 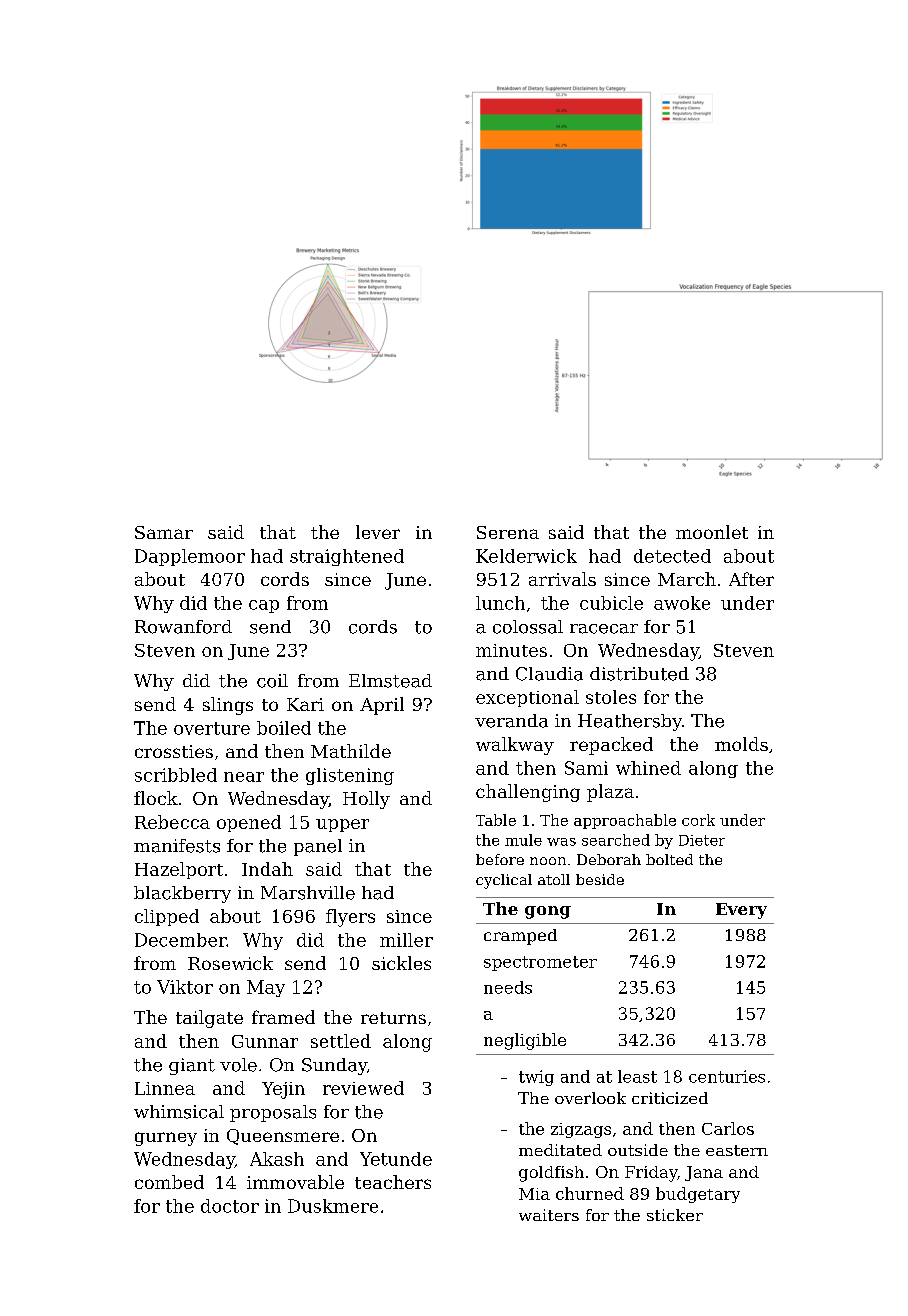 What do you see at coordinates (630, 722) in the screenshot?
I see `Heathersby` at bounding box center [630, 722].
